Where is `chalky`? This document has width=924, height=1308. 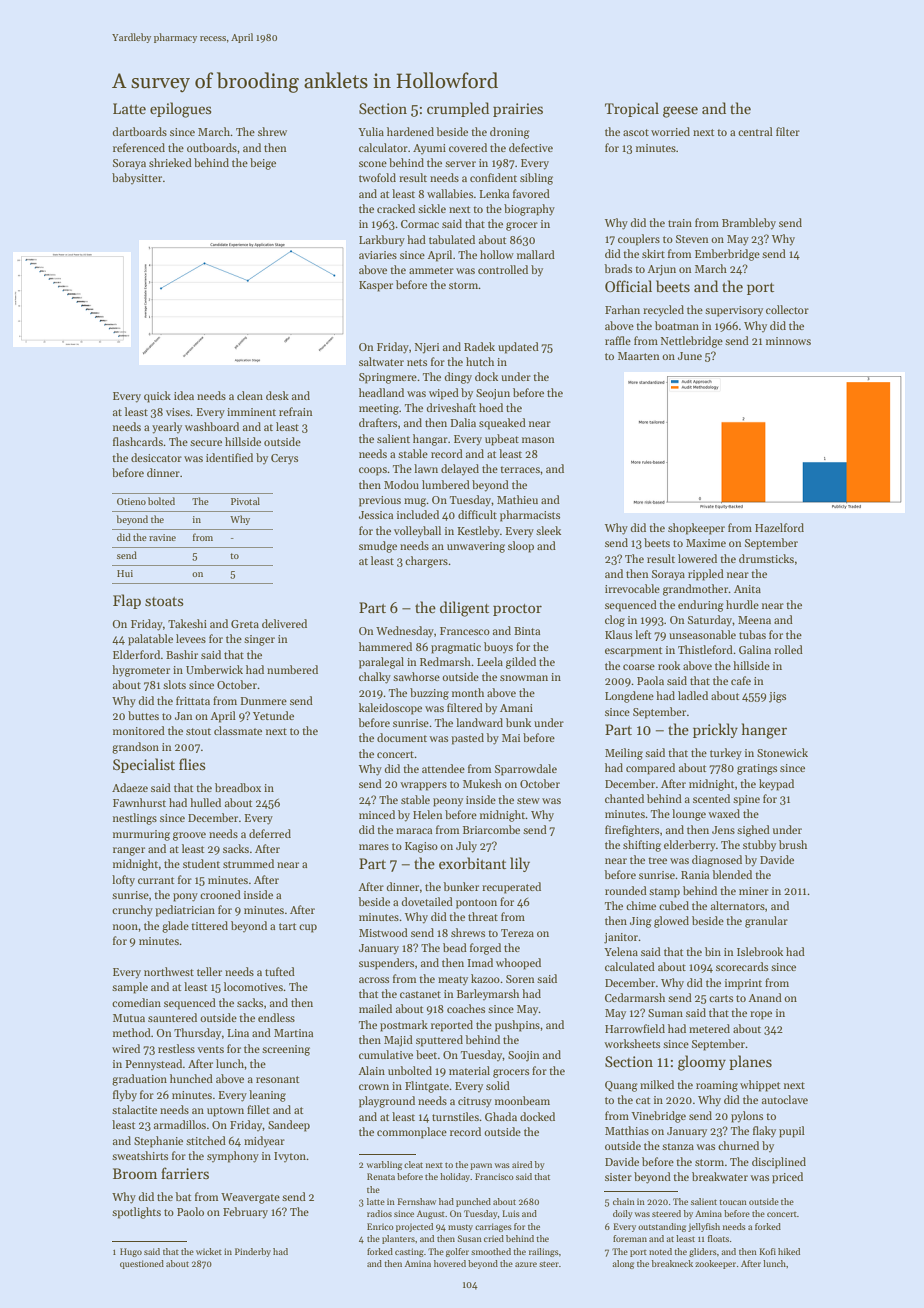
chalky is located at coordinates (375, 678).
